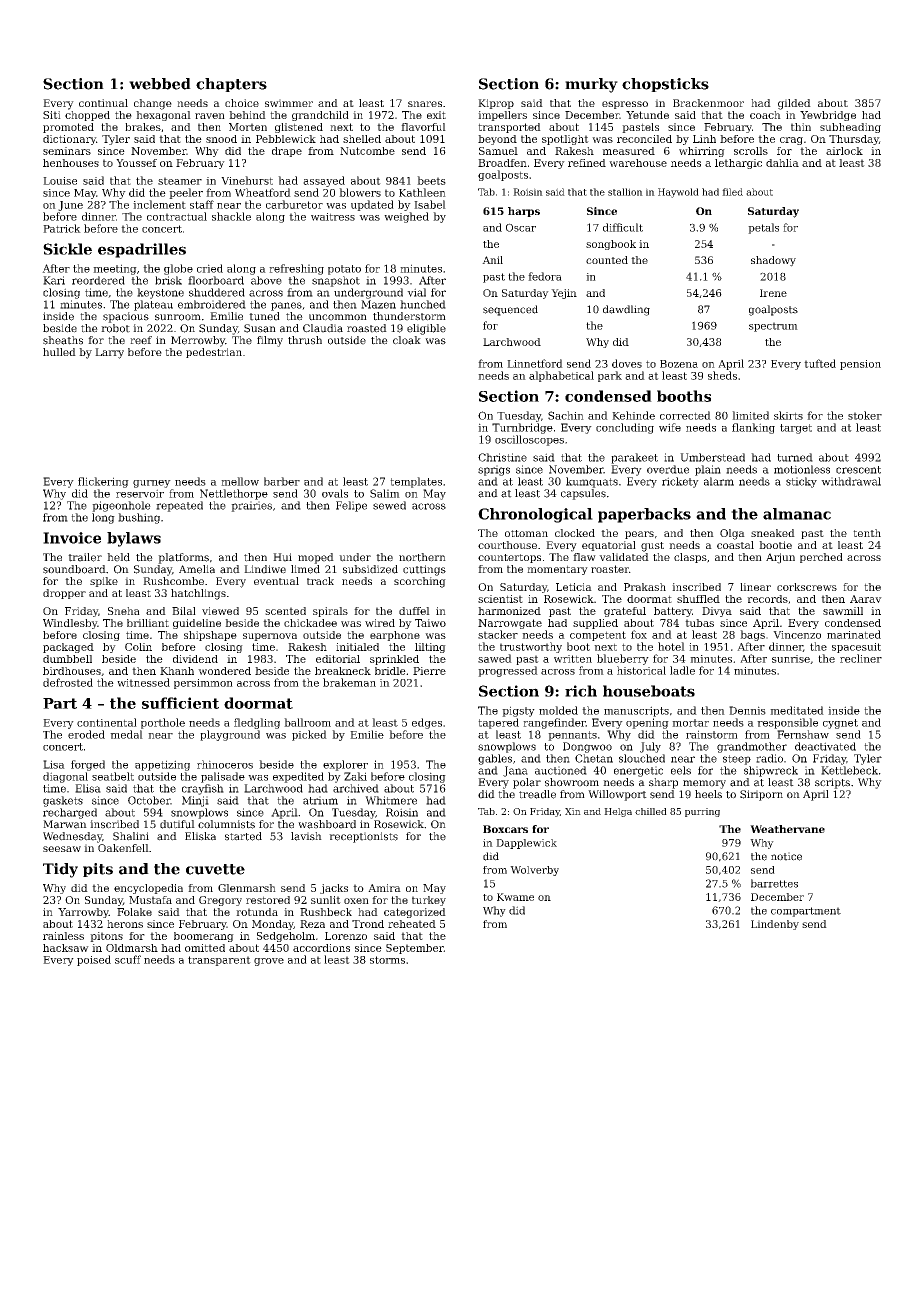 The width and height of the image is (924, 1308). Describe the element at coordinates (535, 363) in the image. I see `Linnetford` at that location.
